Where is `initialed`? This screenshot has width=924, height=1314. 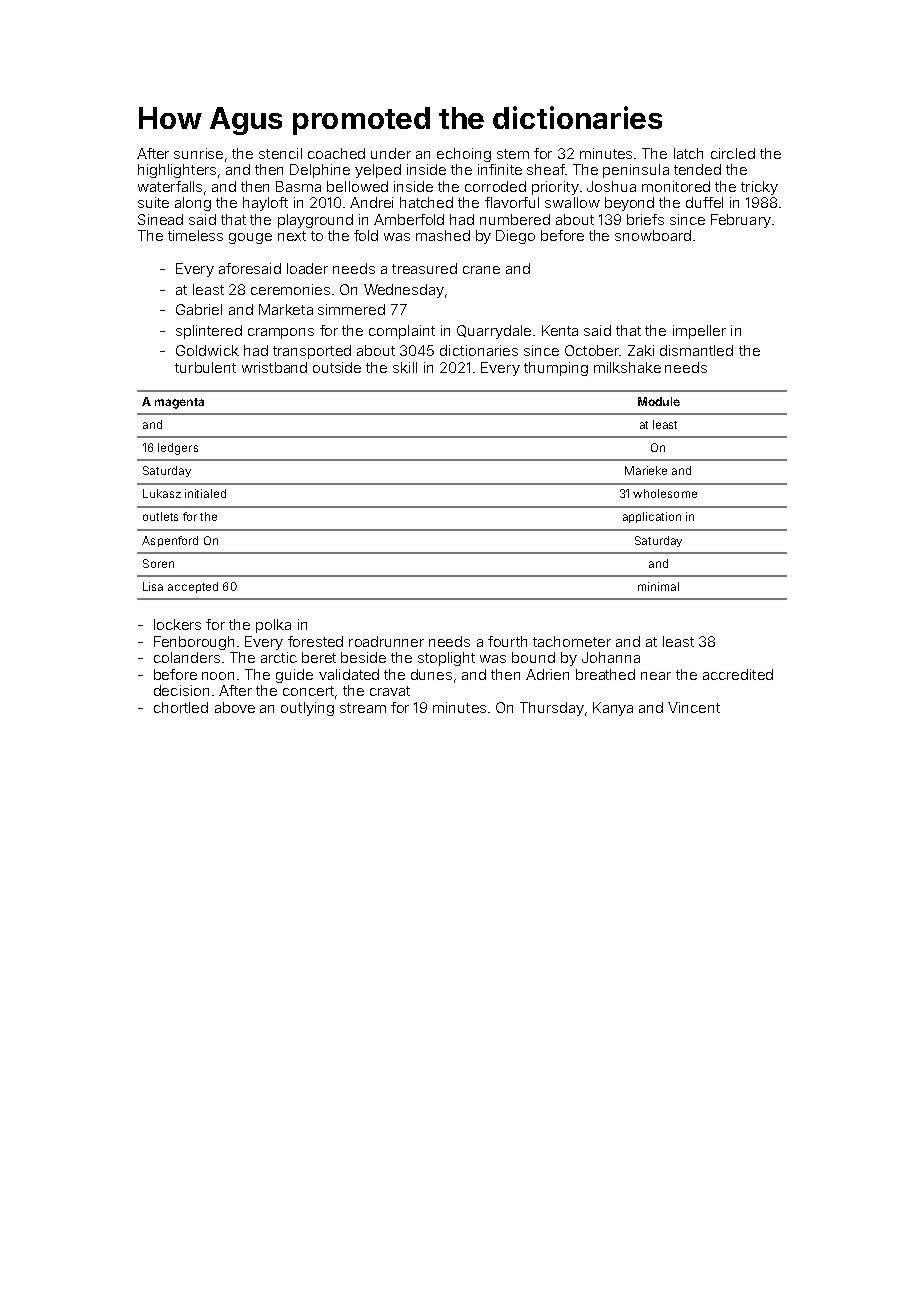 initialed is located at coordinates (205, 493).
